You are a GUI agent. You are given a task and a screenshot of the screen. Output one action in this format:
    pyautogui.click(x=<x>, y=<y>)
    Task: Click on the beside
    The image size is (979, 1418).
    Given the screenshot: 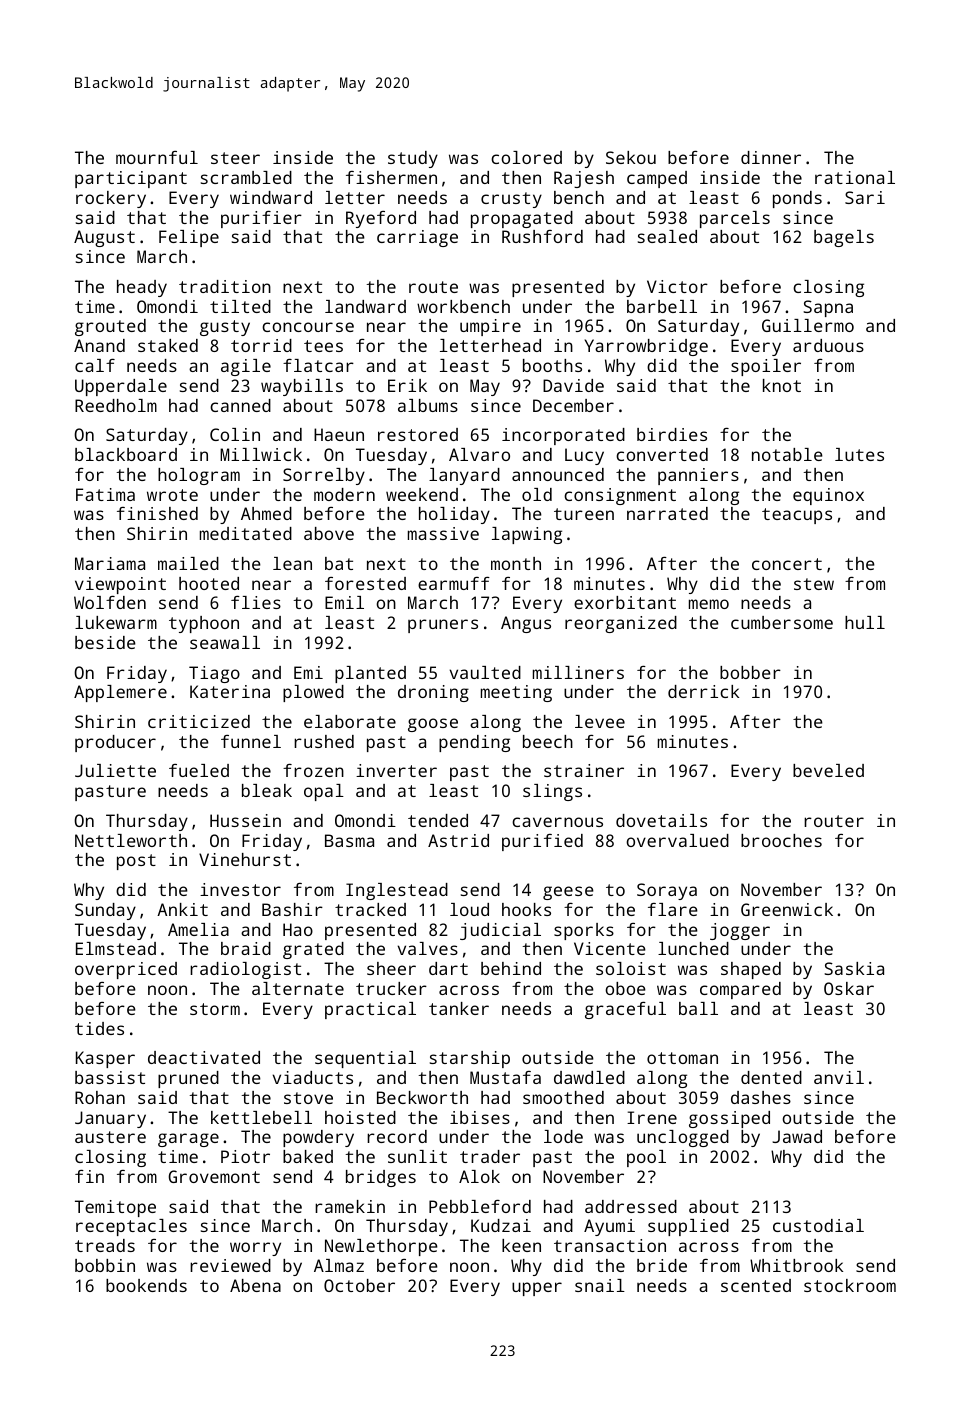 What is the action you would take?
    pyautogui.click(x=105, y=642)
